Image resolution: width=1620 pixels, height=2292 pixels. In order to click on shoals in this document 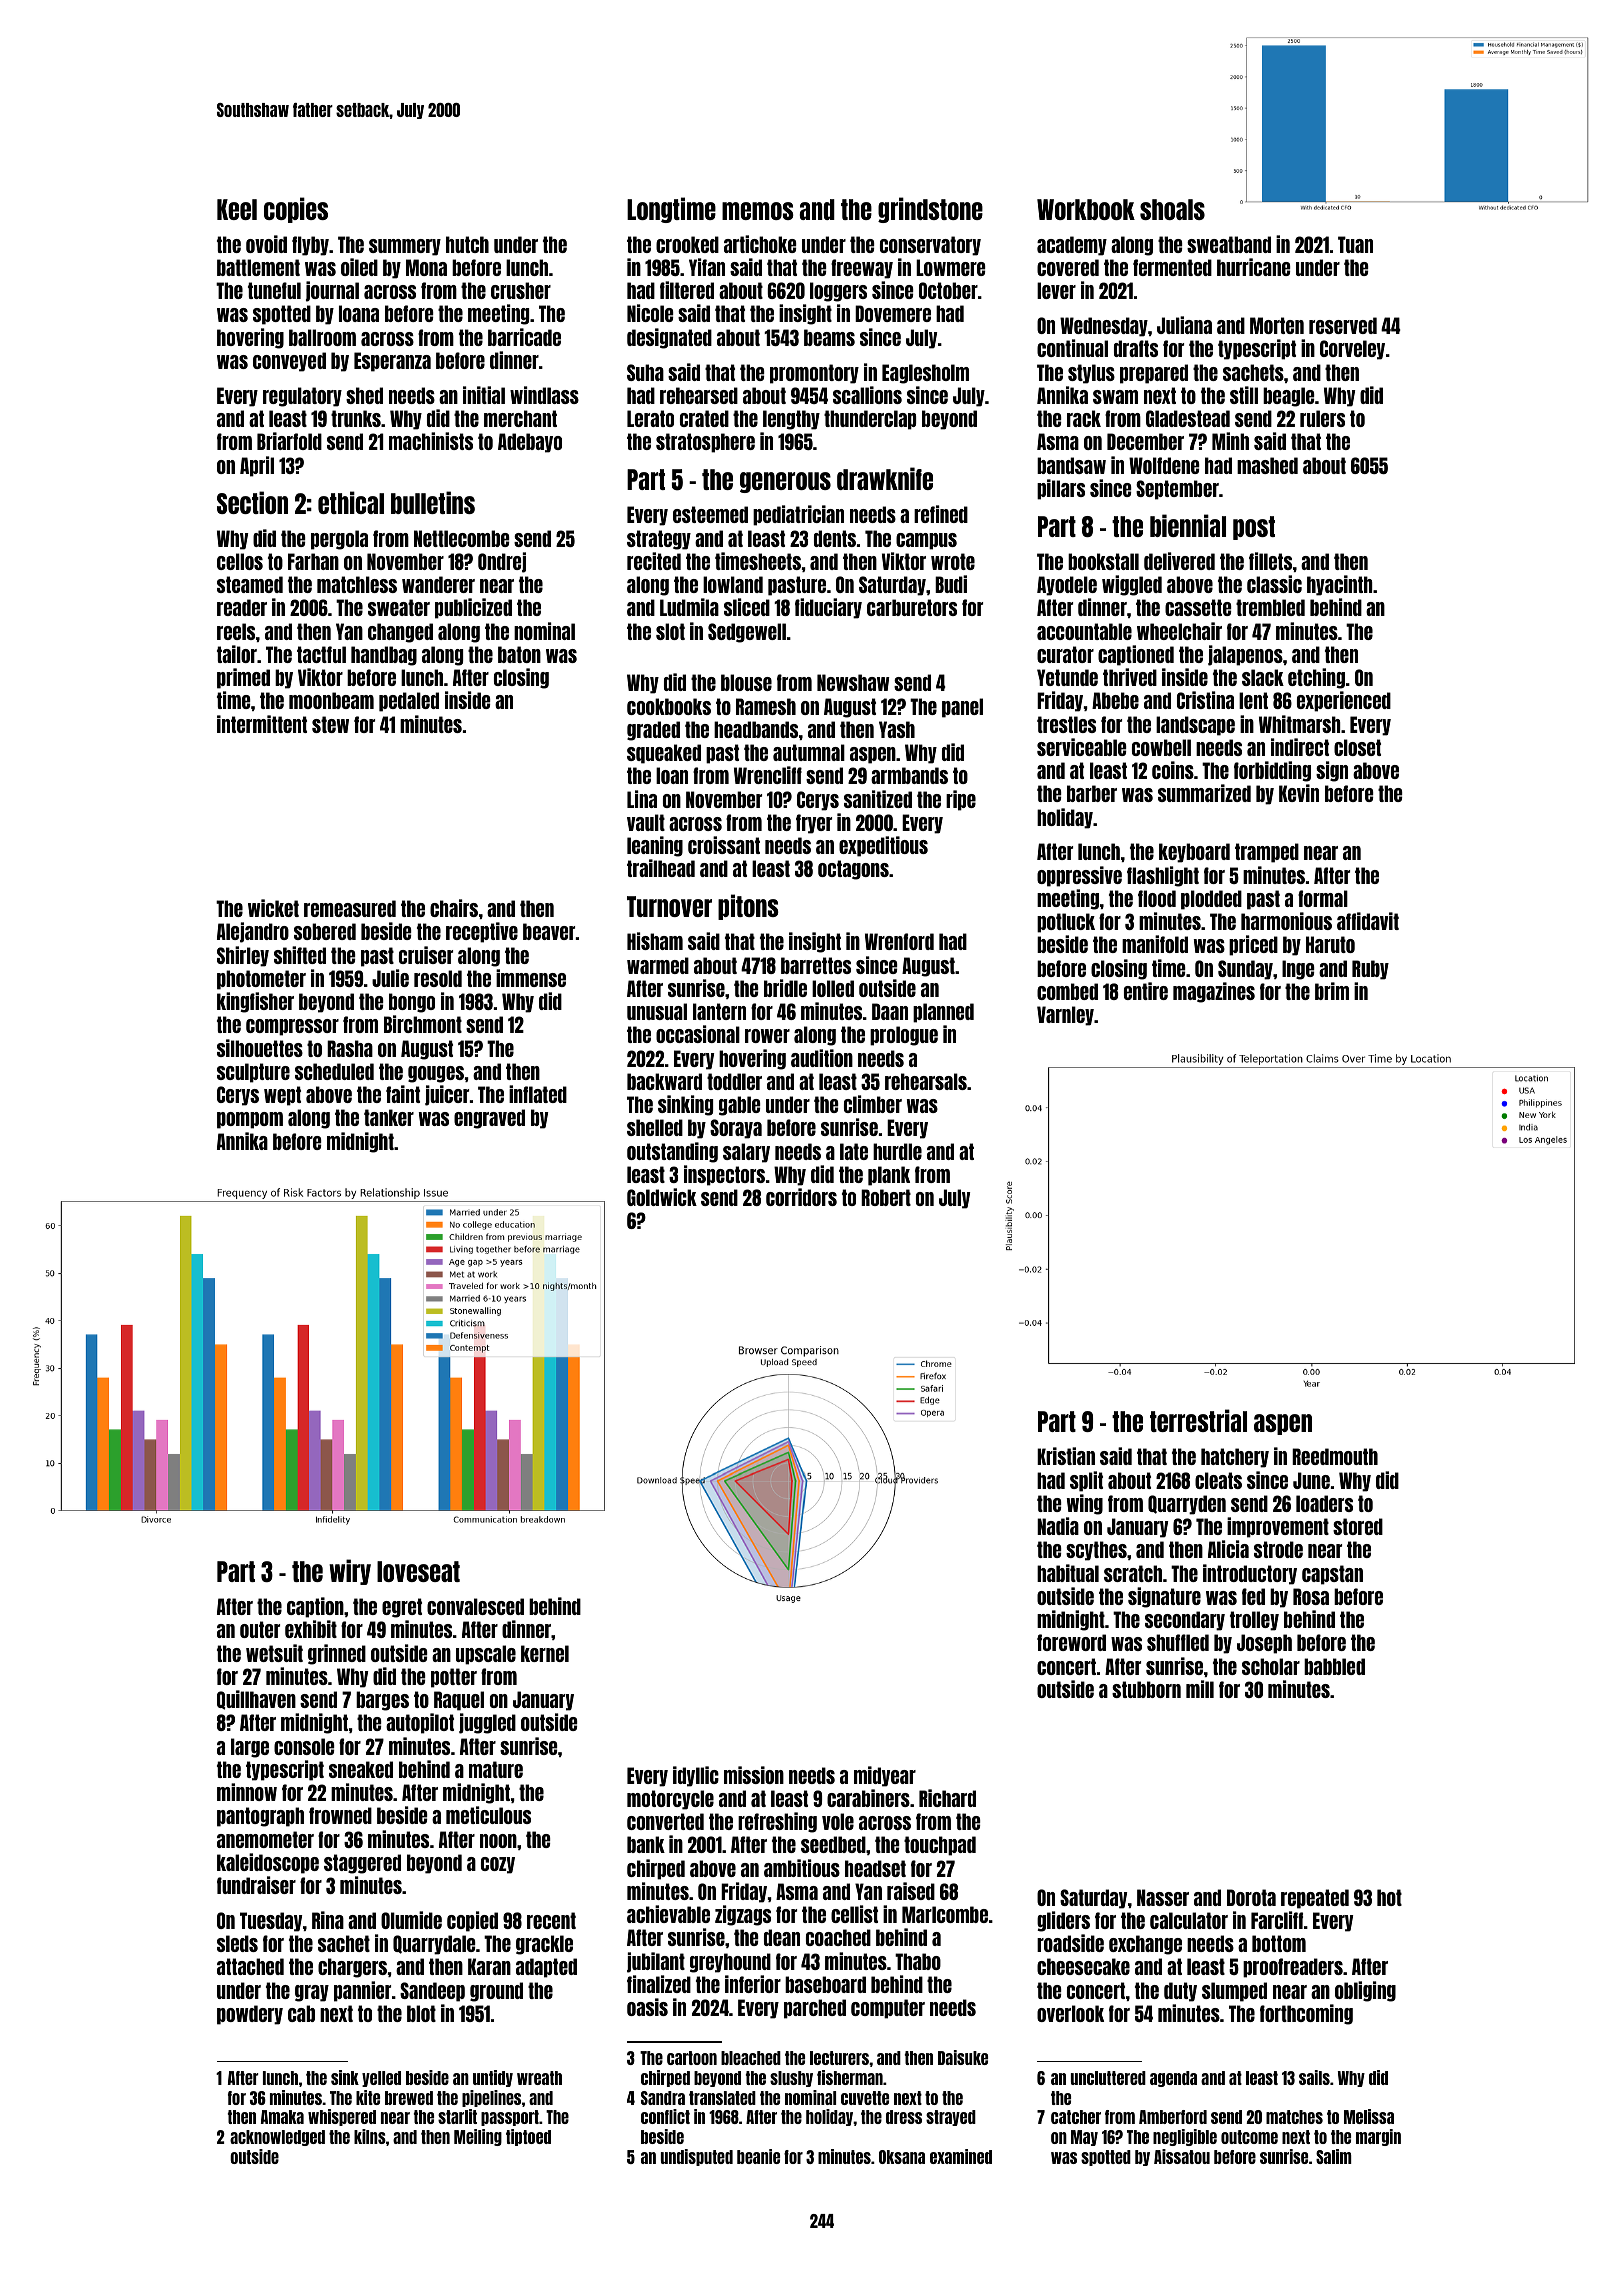, I will do `click(1172, 209)`.
